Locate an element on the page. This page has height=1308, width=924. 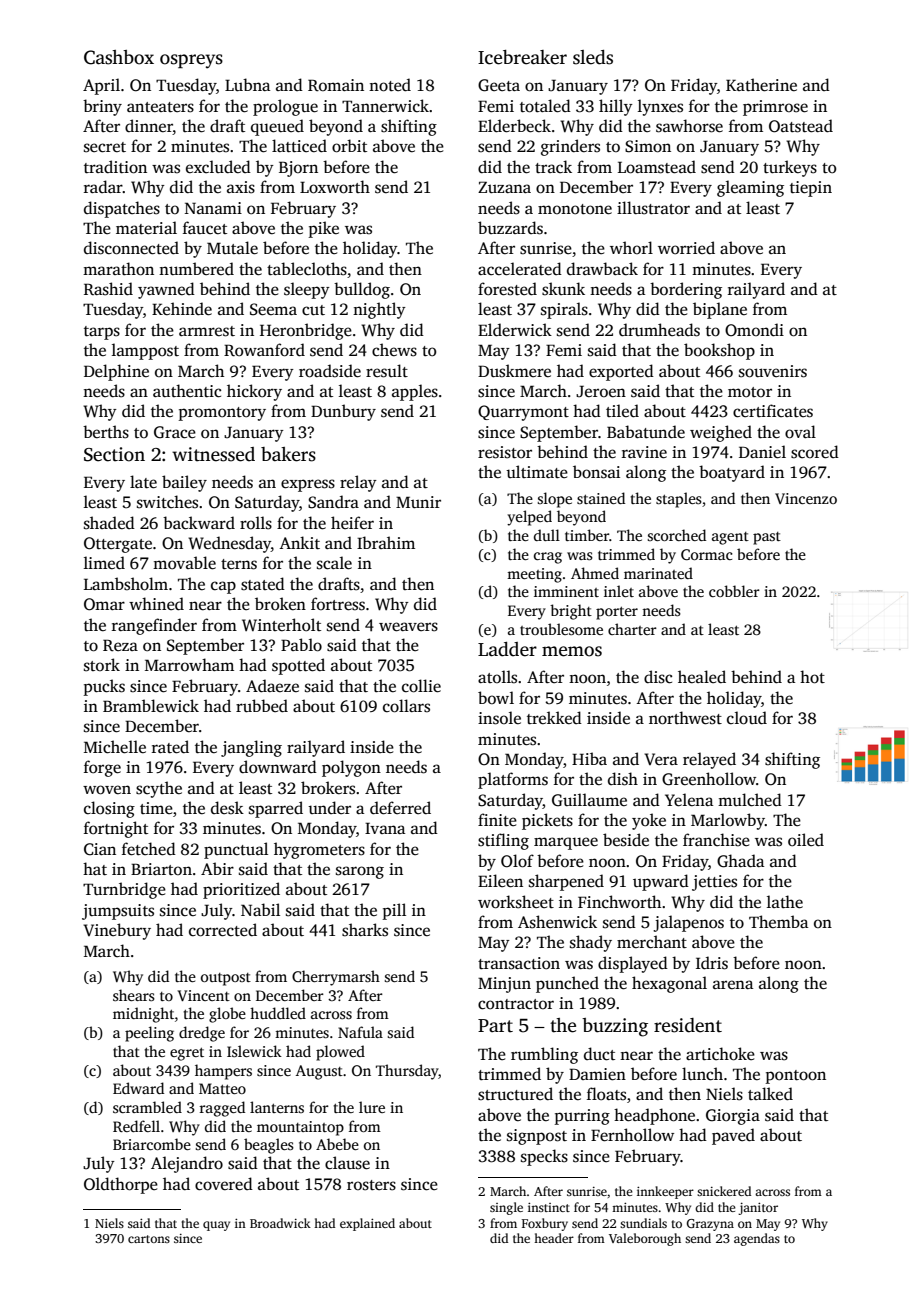
ospreys is located at coordinates (191, 61).
